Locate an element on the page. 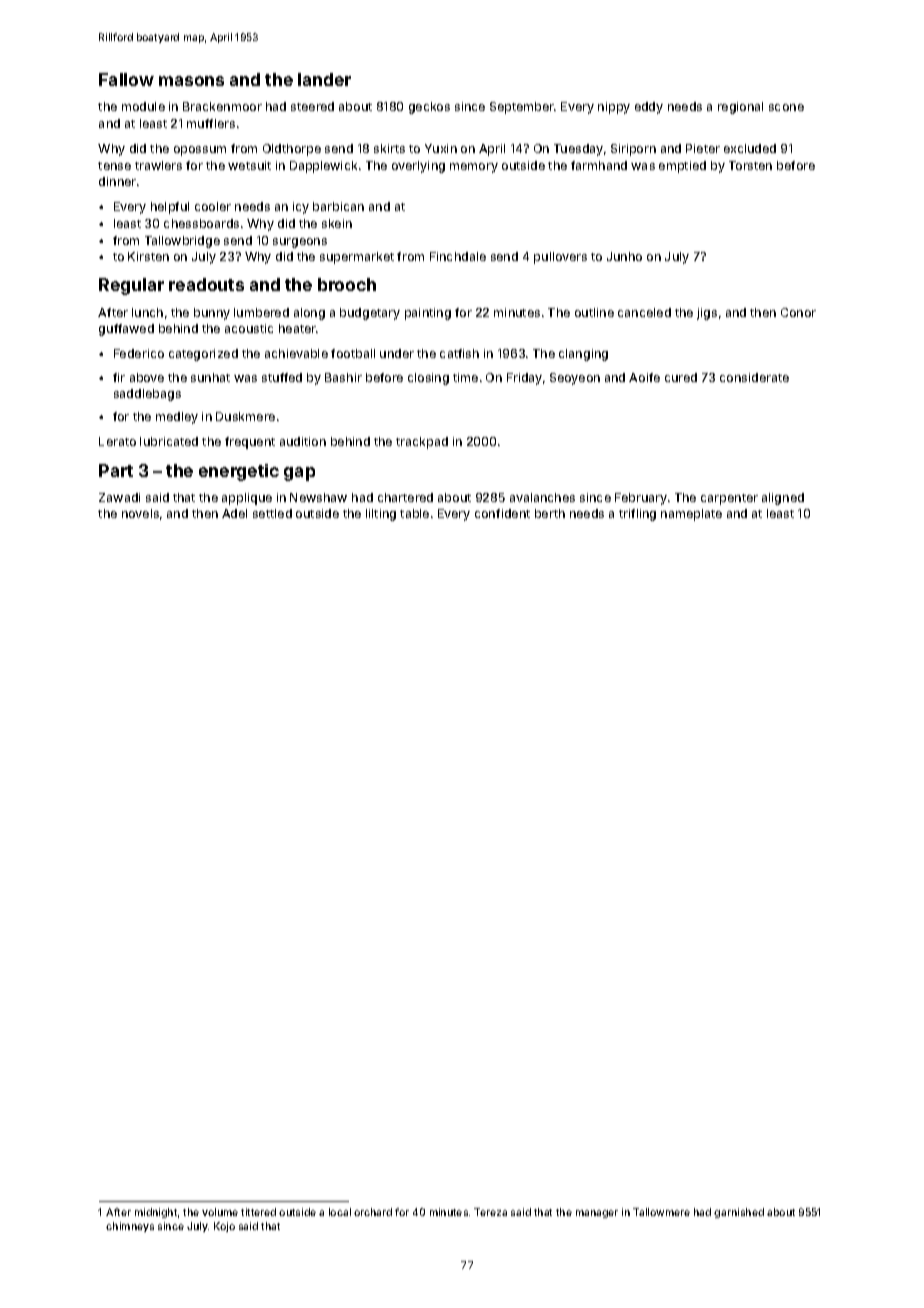 The image size is (924, 1308). supermarket is located at coordinates (357, 258).
